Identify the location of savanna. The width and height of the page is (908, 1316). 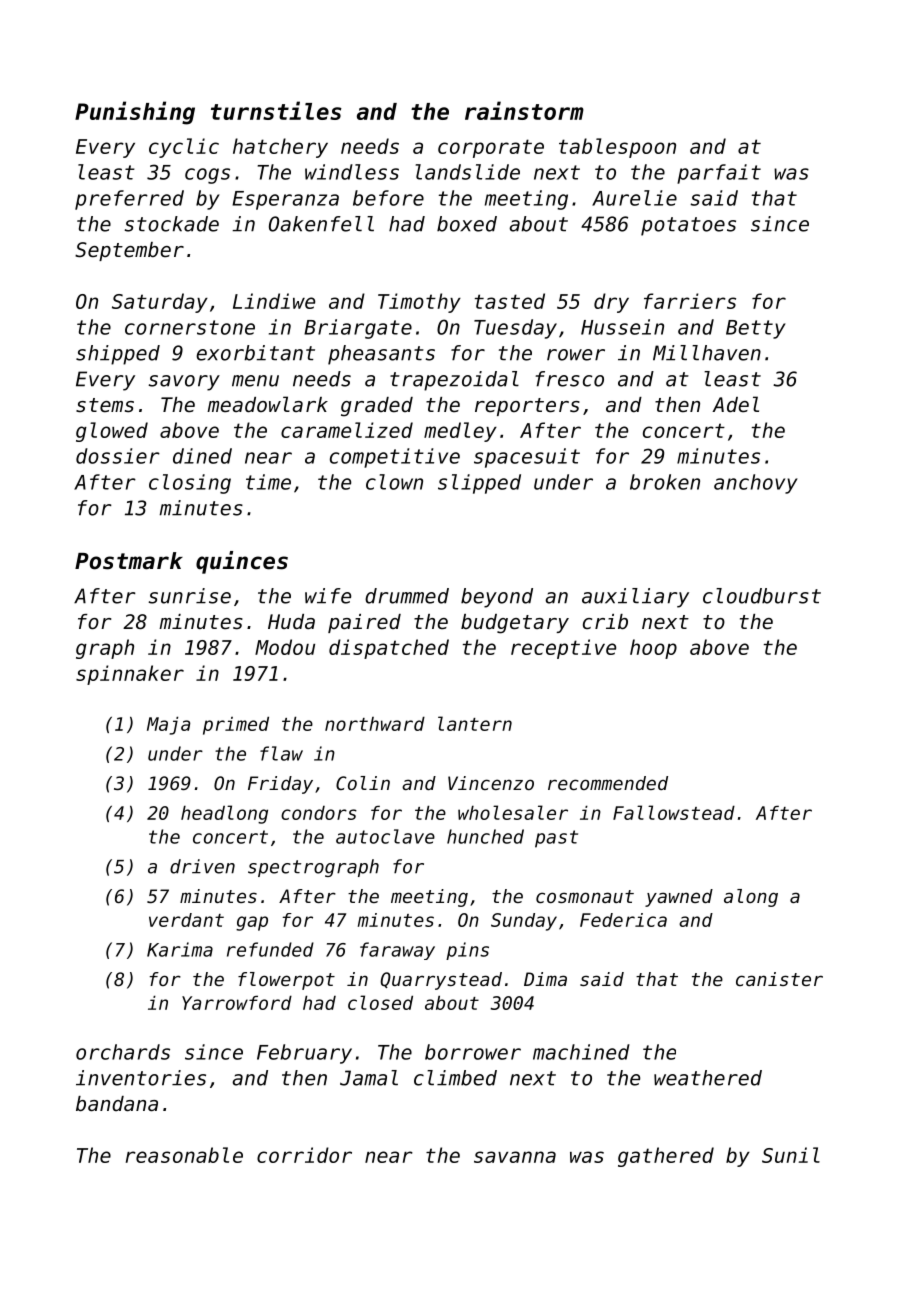
(515, 1157).
